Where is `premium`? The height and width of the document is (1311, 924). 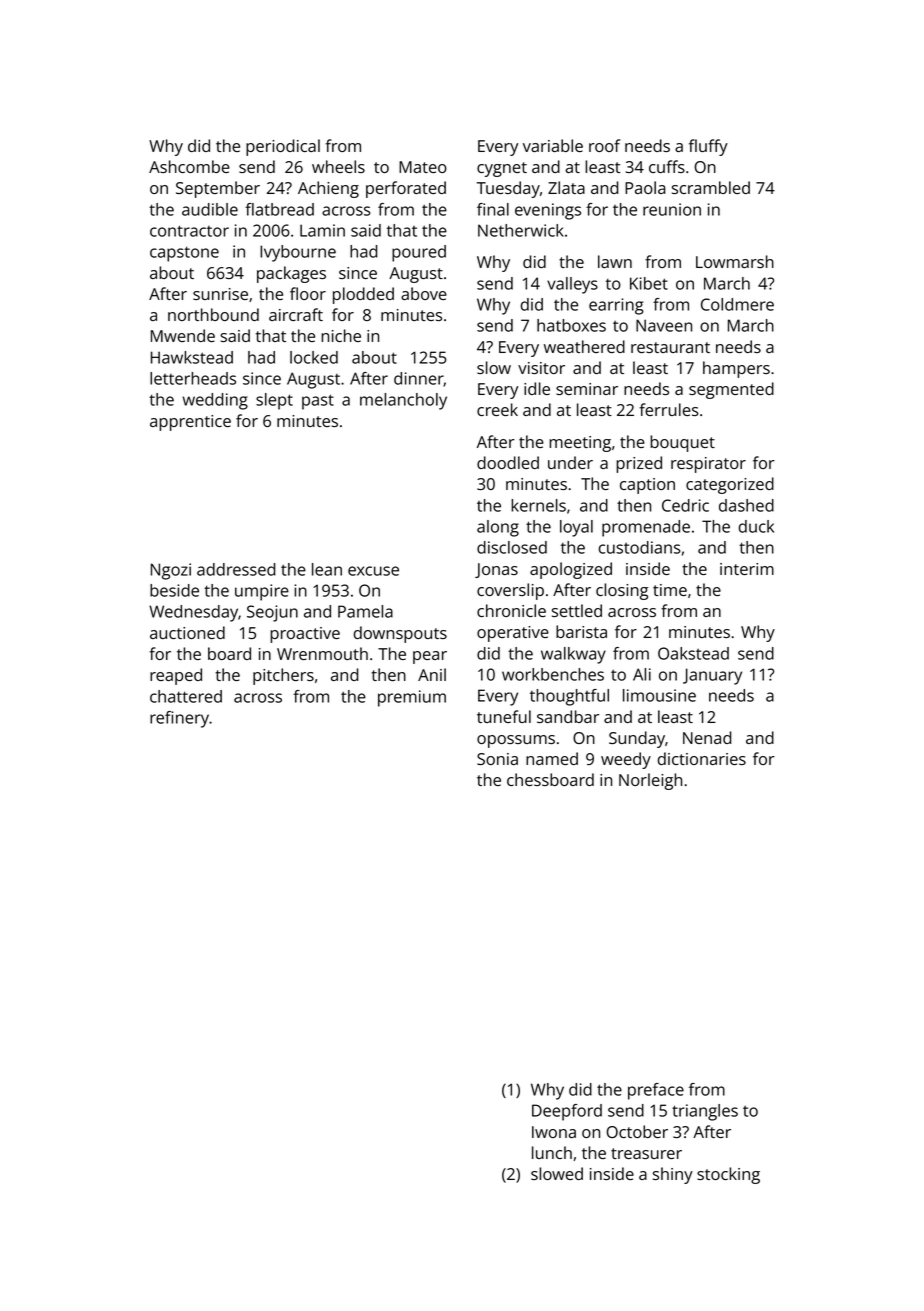
premium is located at coordinates (412, 698).
